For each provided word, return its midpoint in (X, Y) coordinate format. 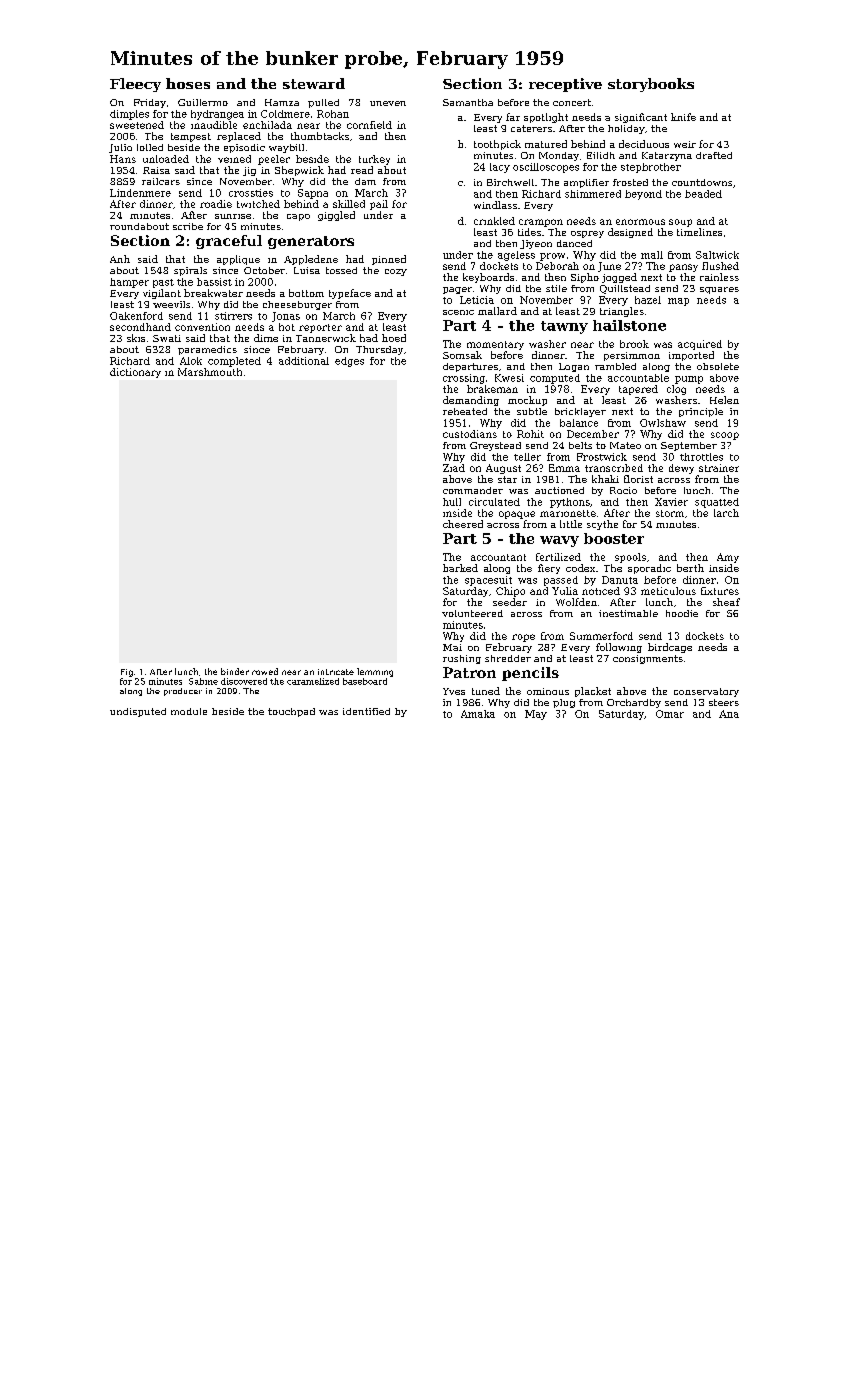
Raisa (156, 170)
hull (452, 502)
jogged (619, 278)
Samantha (468, 102)
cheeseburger (297, 305)
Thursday (379, 350)
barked (460, 568)
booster (614, 538)
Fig (127, 673)
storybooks (651, 85)
